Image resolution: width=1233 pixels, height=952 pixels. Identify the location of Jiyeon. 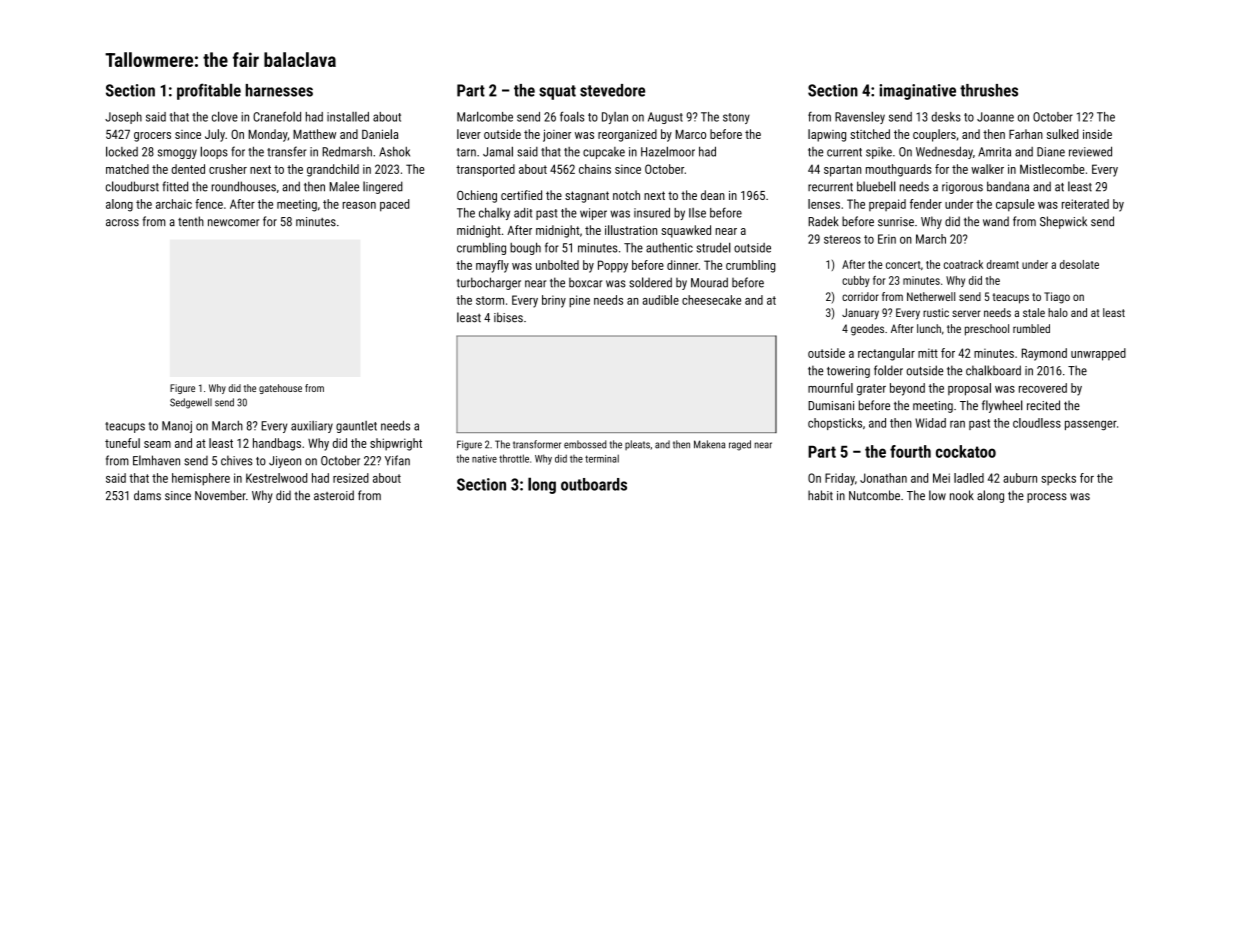
(285, 462).
